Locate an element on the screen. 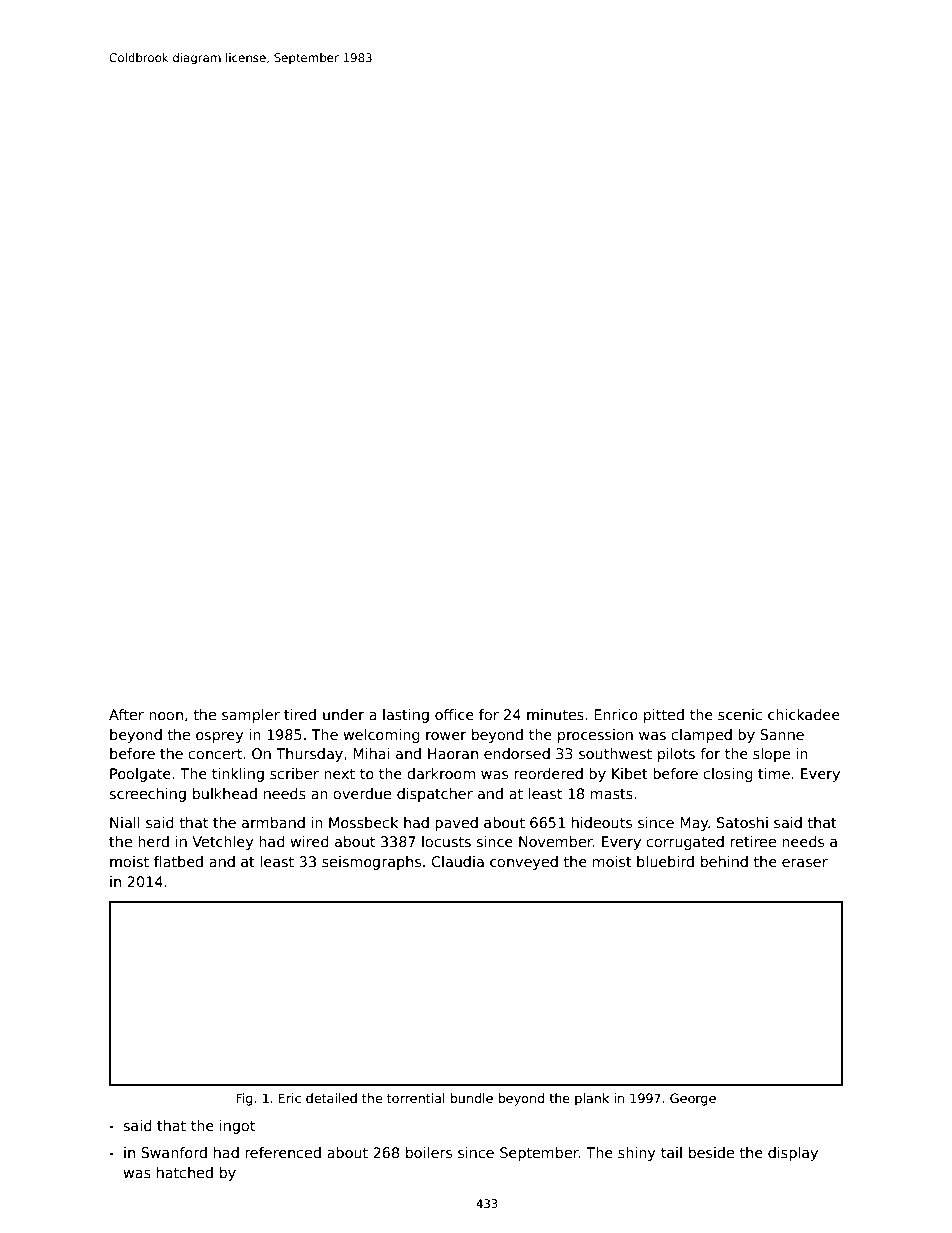  pilots is located at coordinates (676, 755).
